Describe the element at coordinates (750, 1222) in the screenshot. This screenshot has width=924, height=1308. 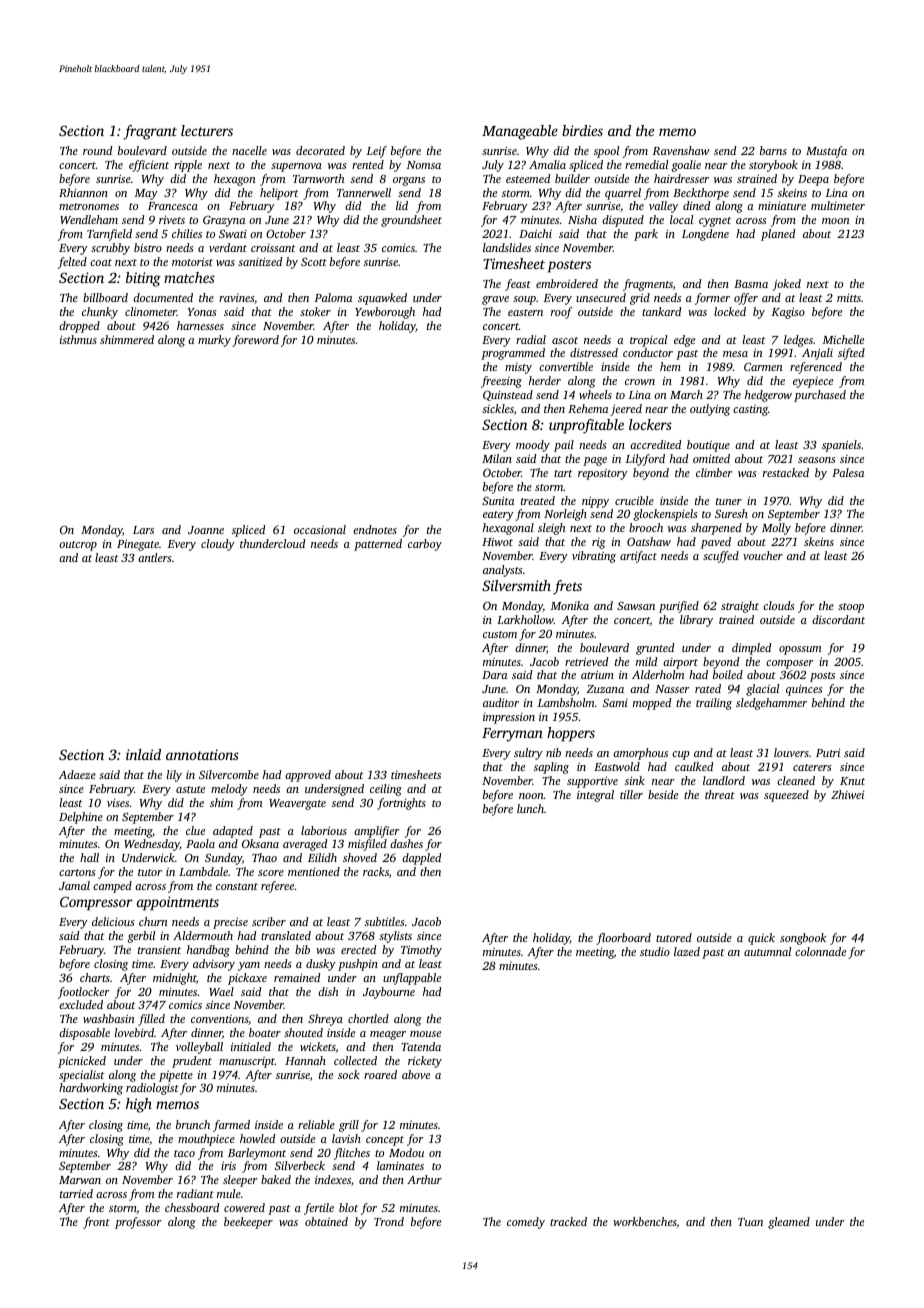
I see `Tuan` at that location.
